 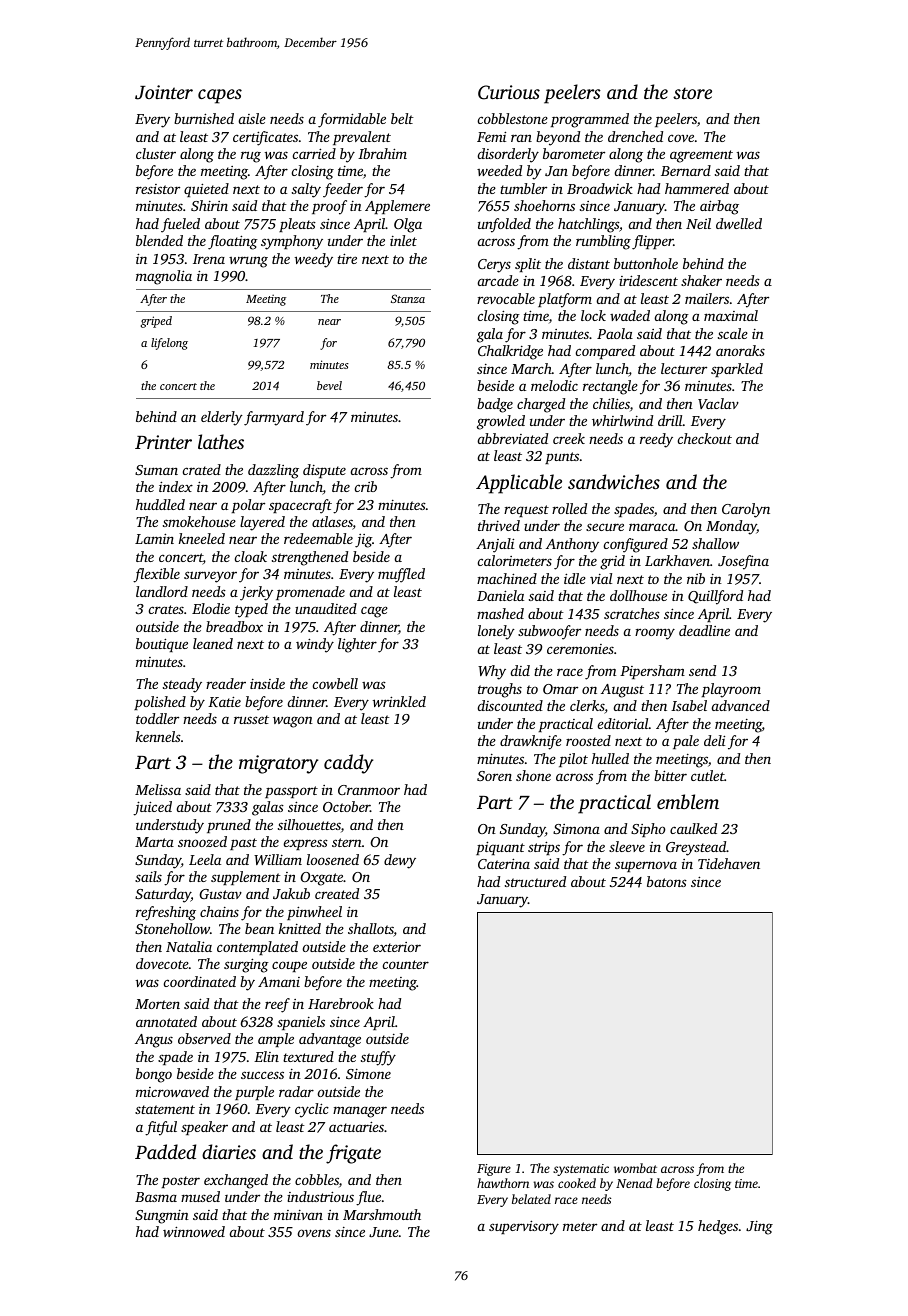 I want to click on juiced, so click(x=152, y=808).
